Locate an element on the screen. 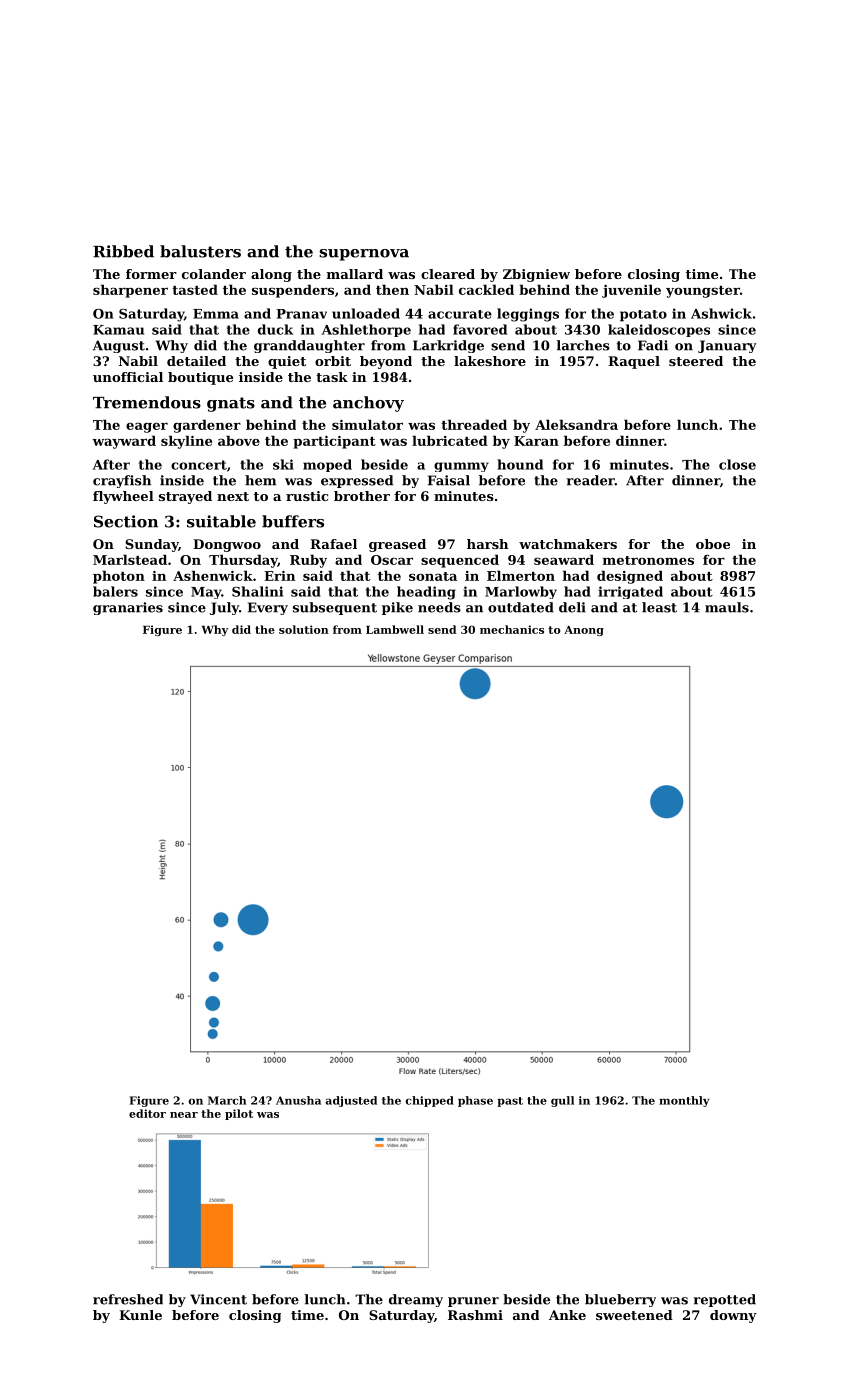 This screenshot has width=849, height=1400. near is located at coordinates (184, 1115).
